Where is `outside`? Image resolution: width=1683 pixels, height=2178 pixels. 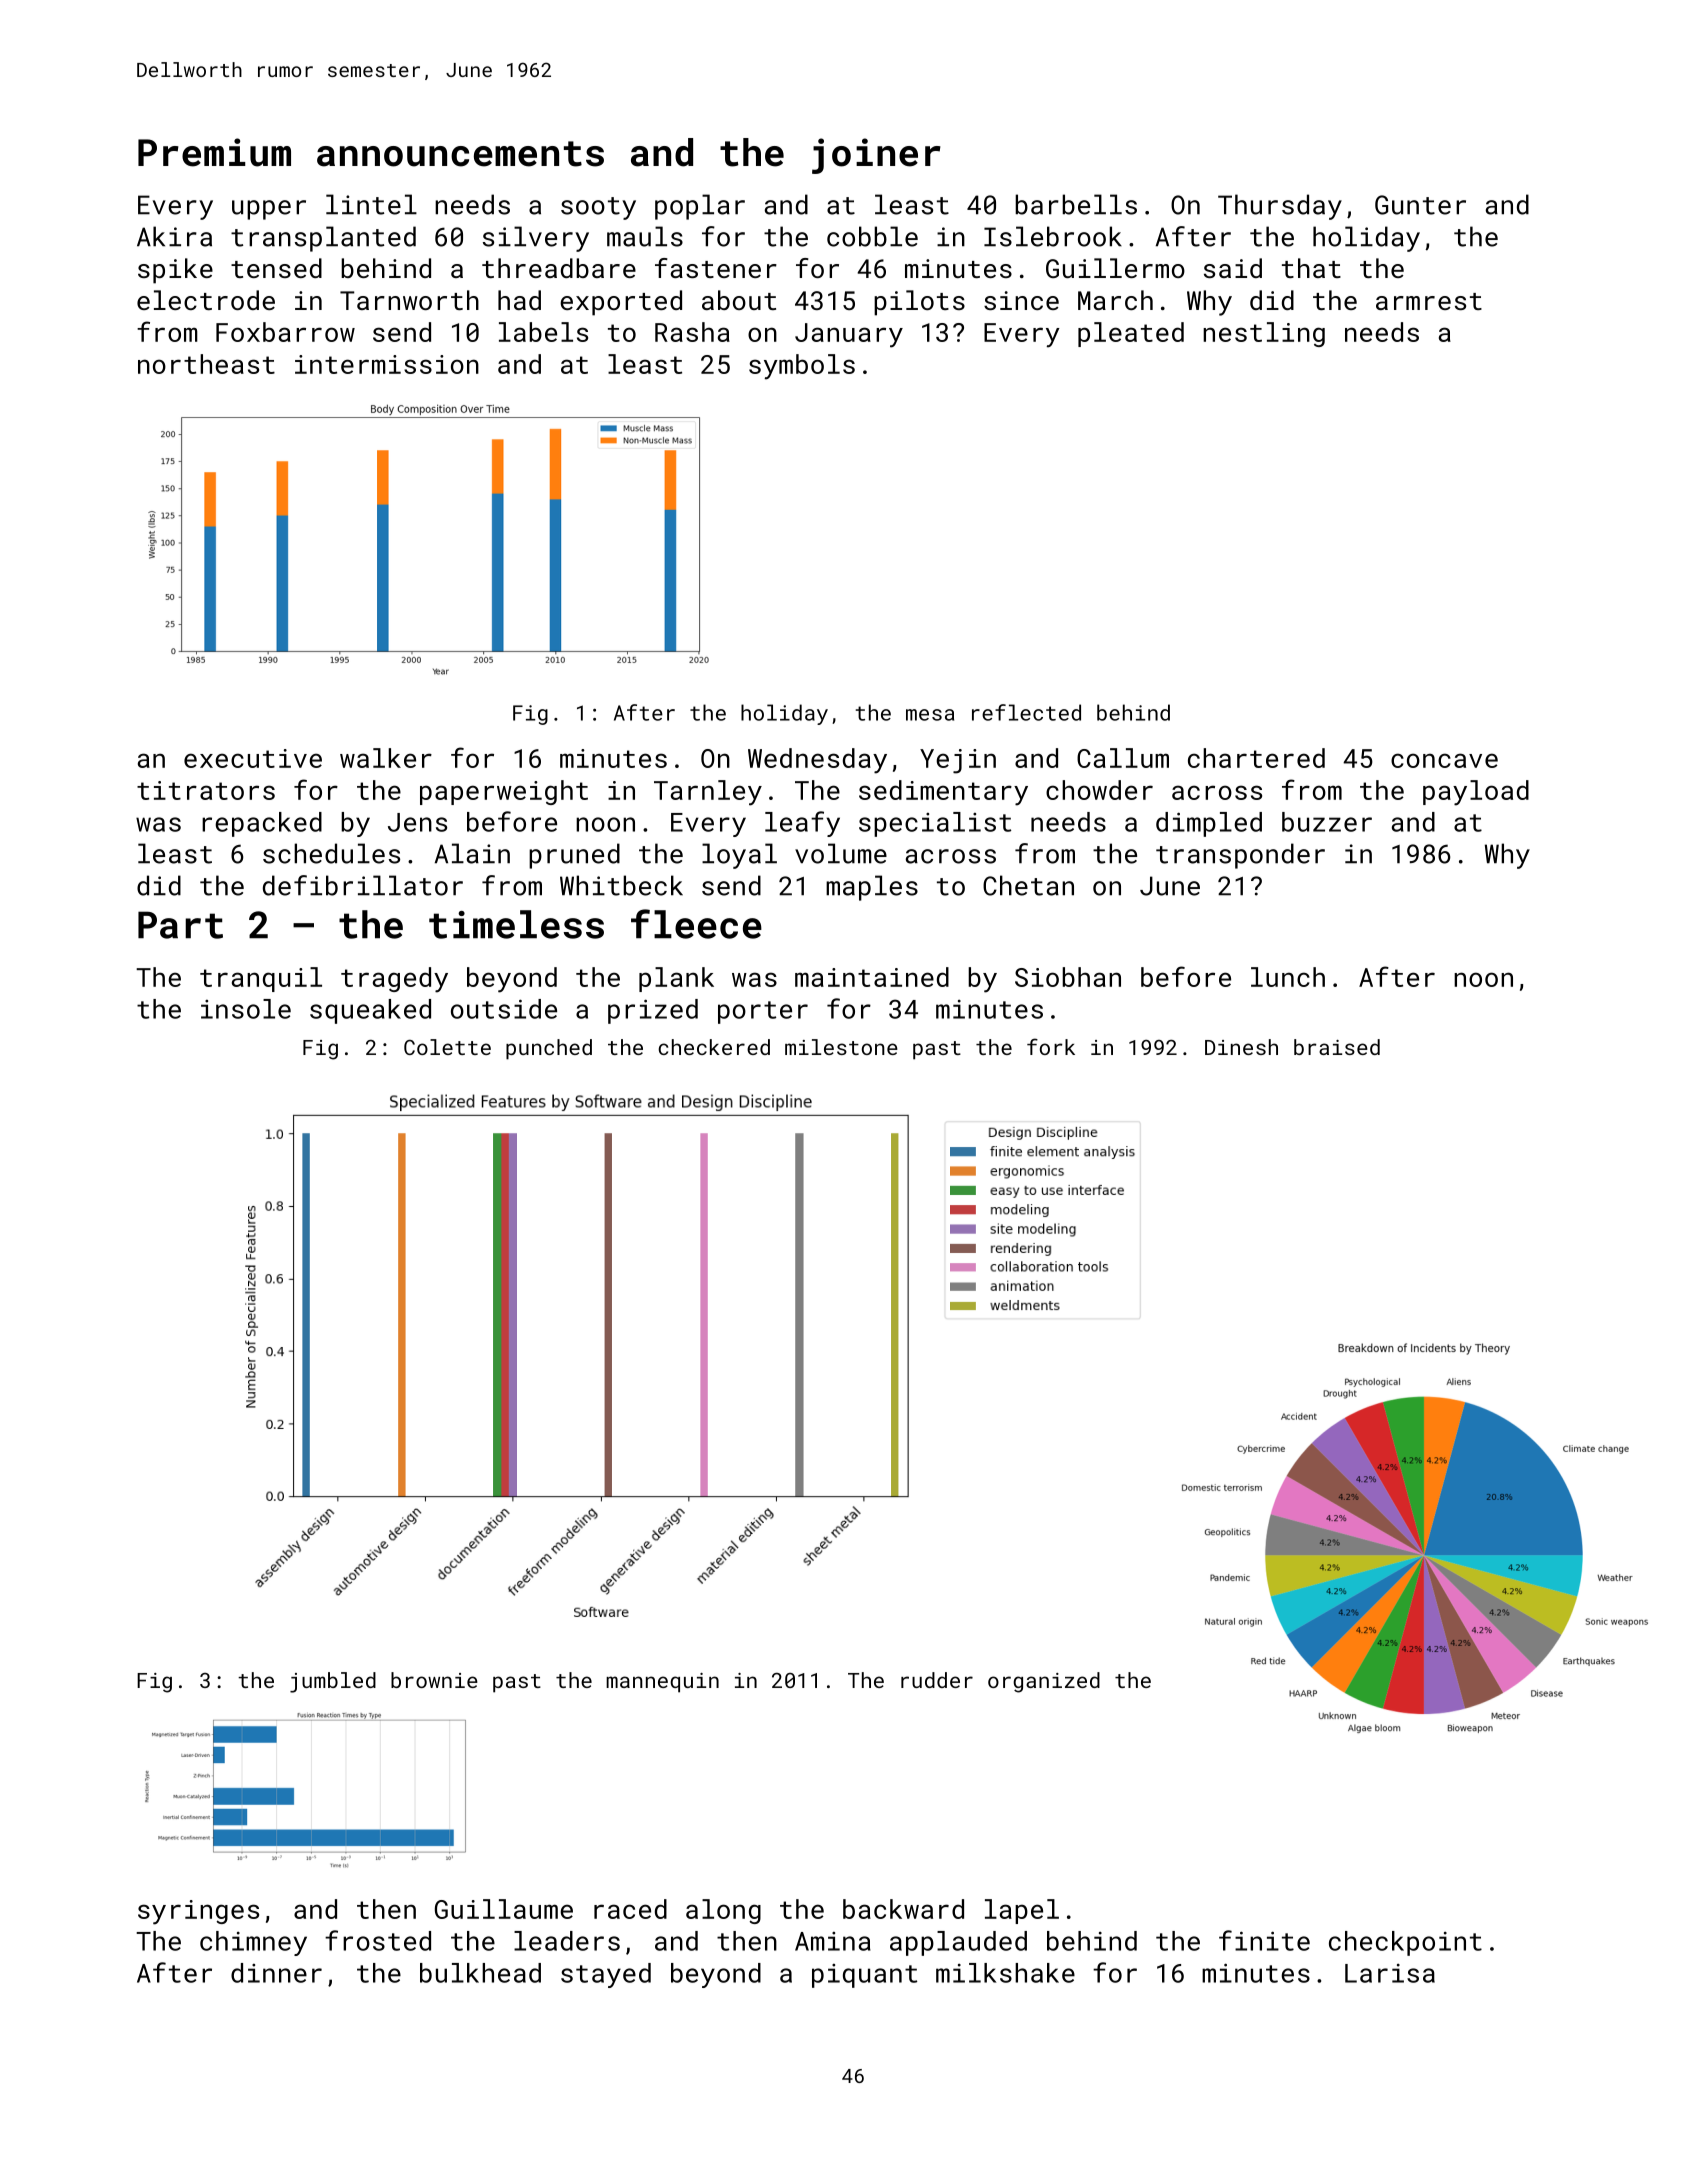 outside is located at coordinates (504, 1009).
